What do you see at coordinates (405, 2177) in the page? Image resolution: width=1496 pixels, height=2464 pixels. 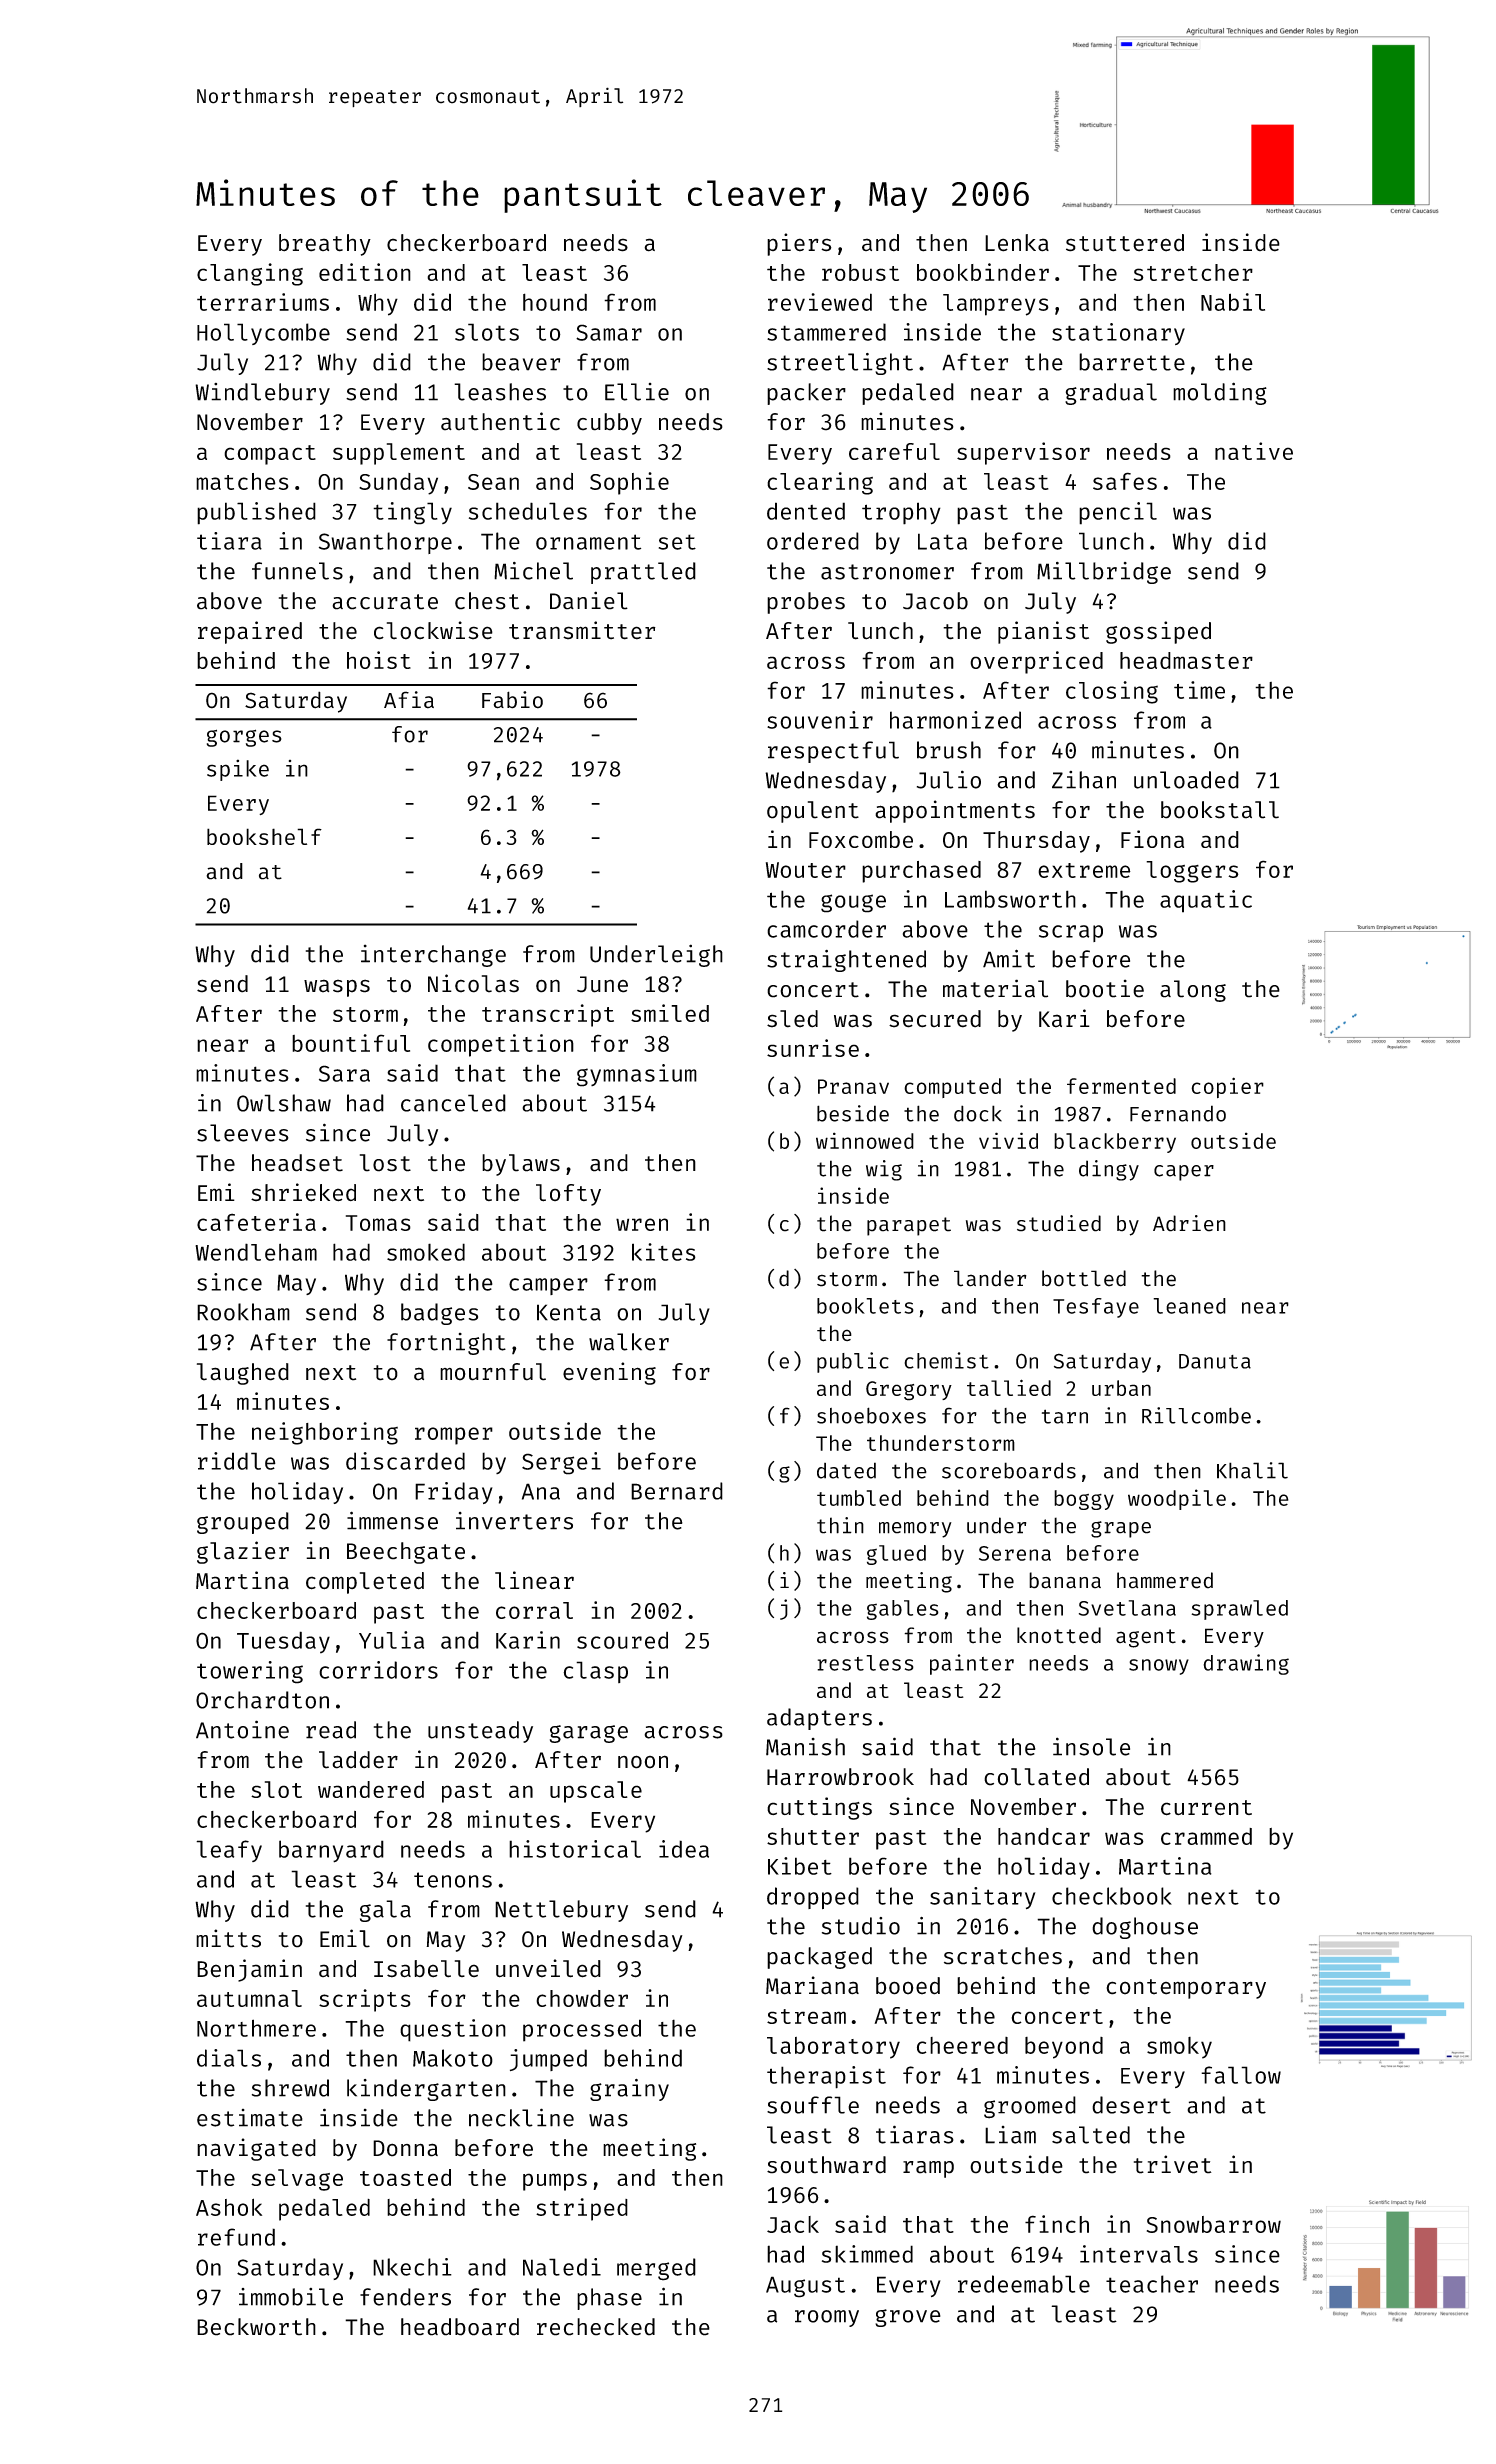 I see `toasted` at bounding box center [405, 2177].
